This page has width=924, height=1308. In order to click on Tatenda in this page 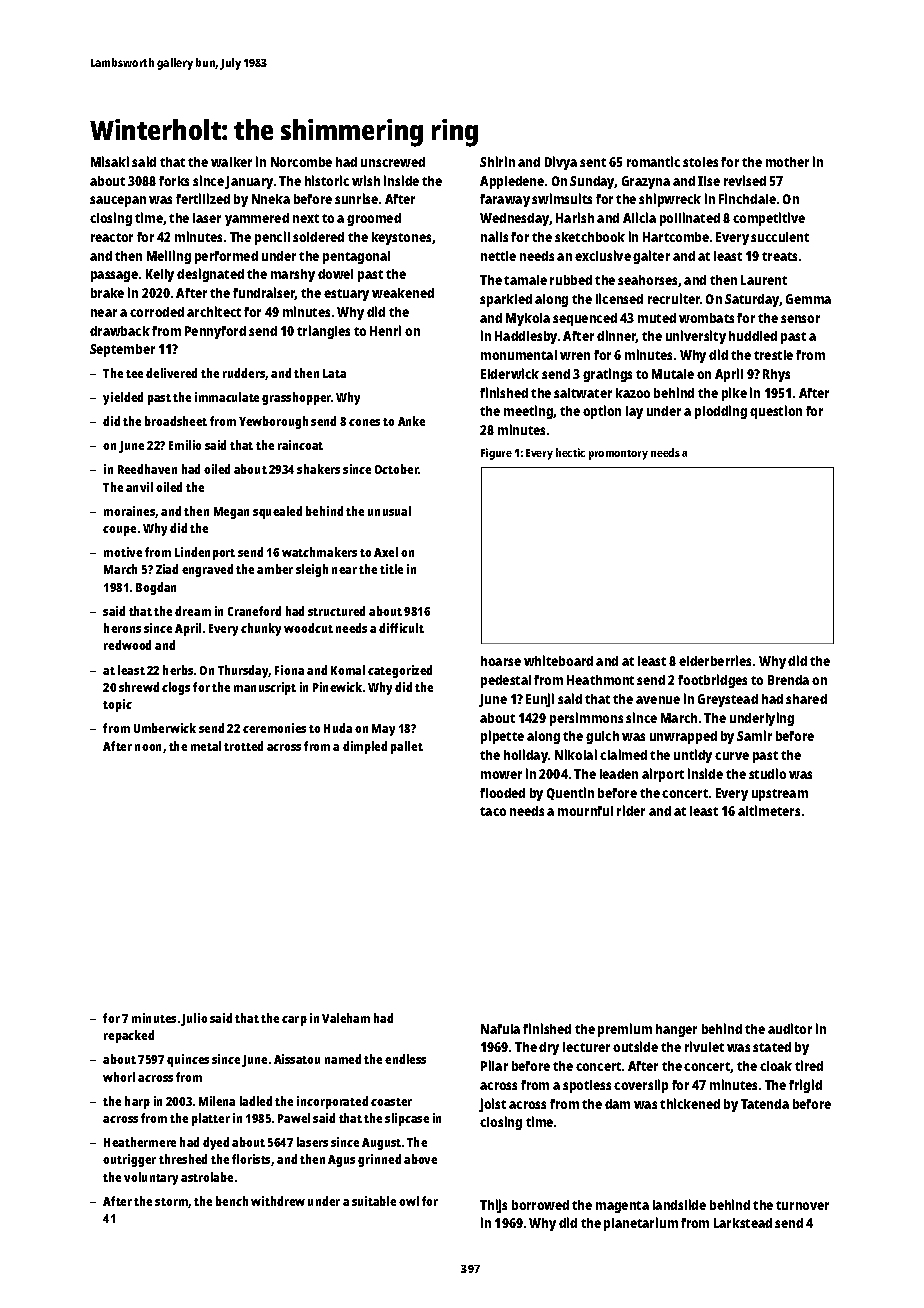, I will do `click(765, 1104)`.
